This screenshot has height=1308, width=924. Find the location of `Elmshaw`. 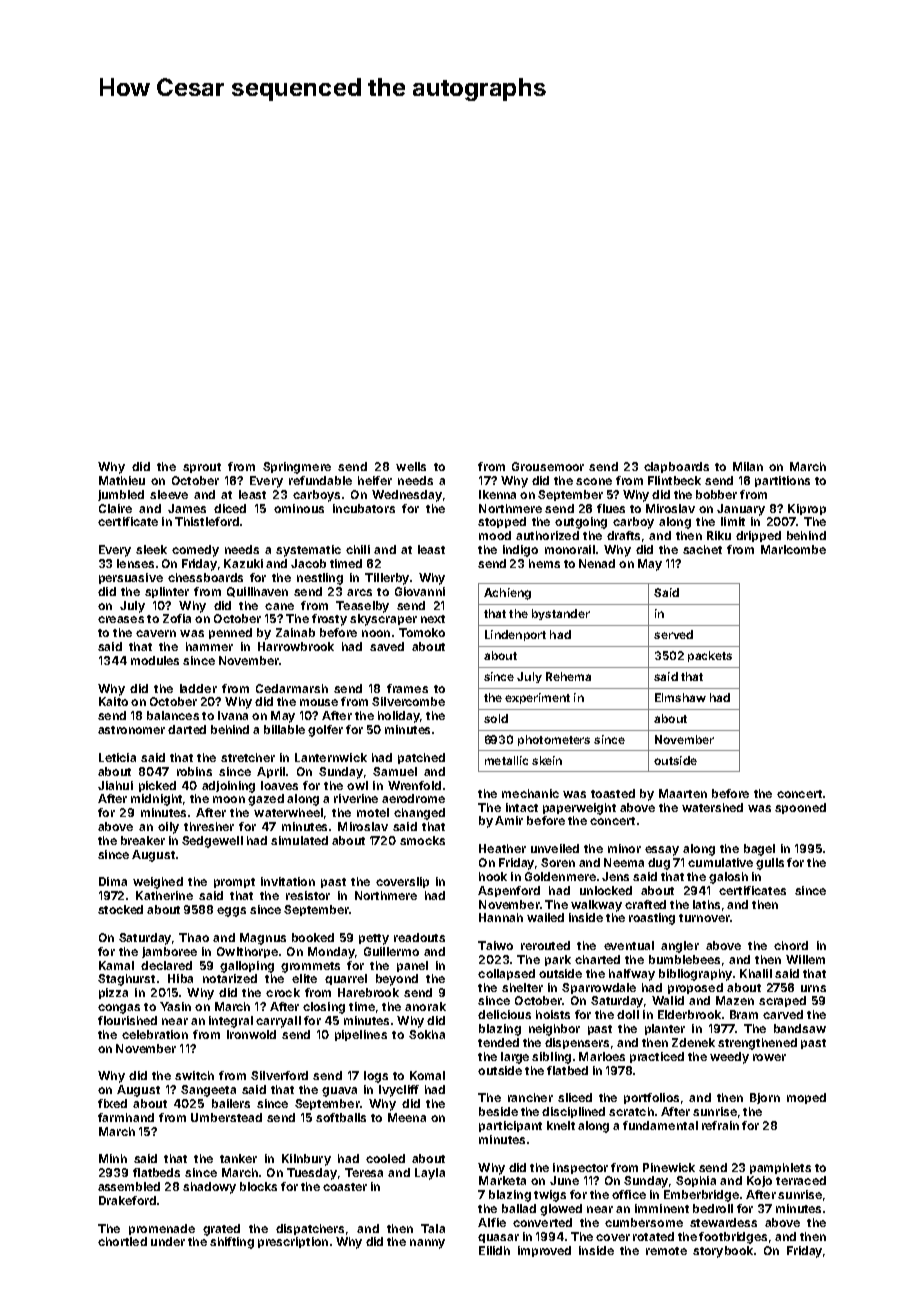

Elmshaw is located at coordinates (680, 697).
